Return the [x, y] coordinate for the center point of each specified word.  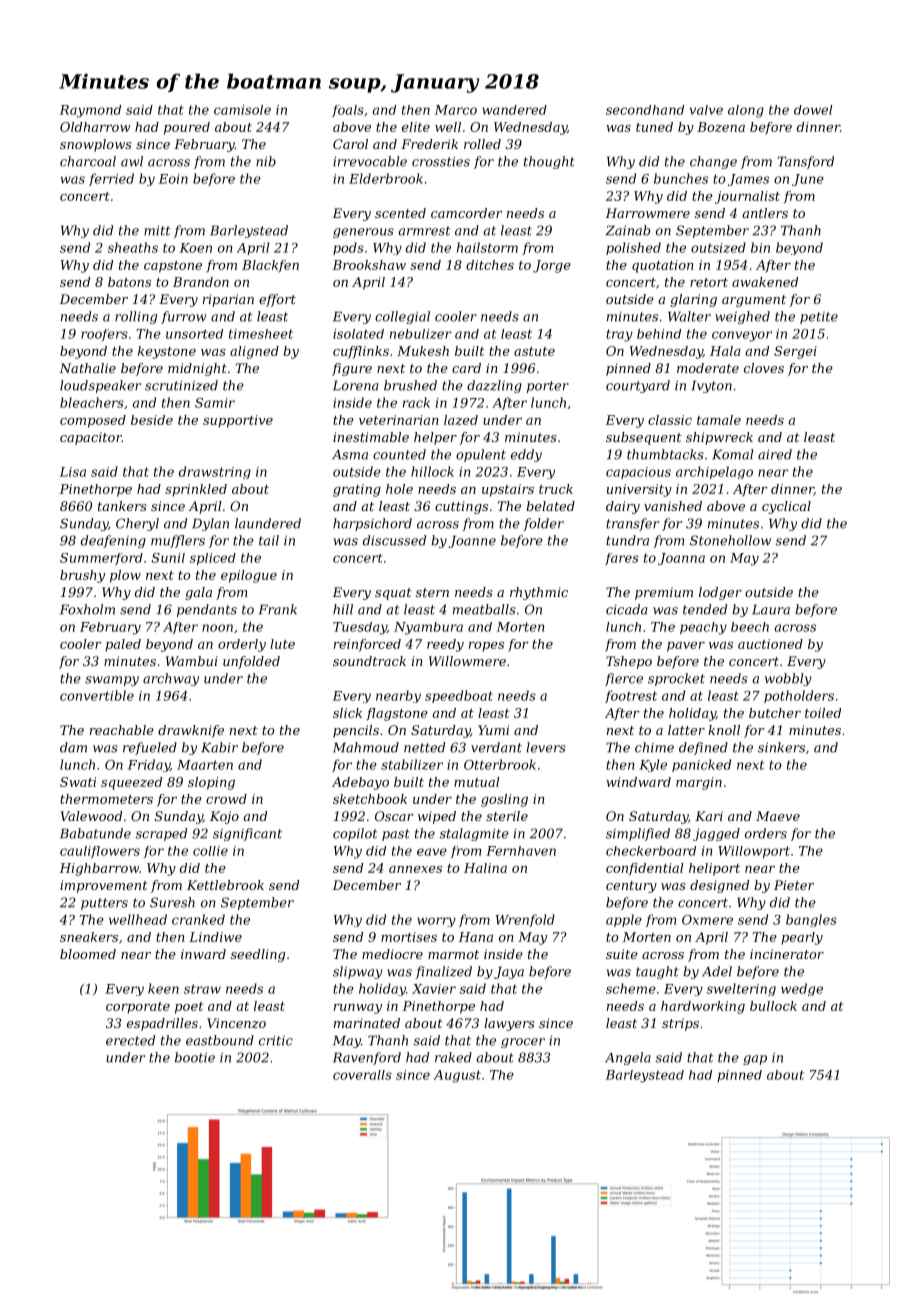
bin [760, 247]
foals [348, 111]
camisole [242, 110]
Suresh [172, 902]
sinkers [781, 747]
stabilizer [412, 764]
